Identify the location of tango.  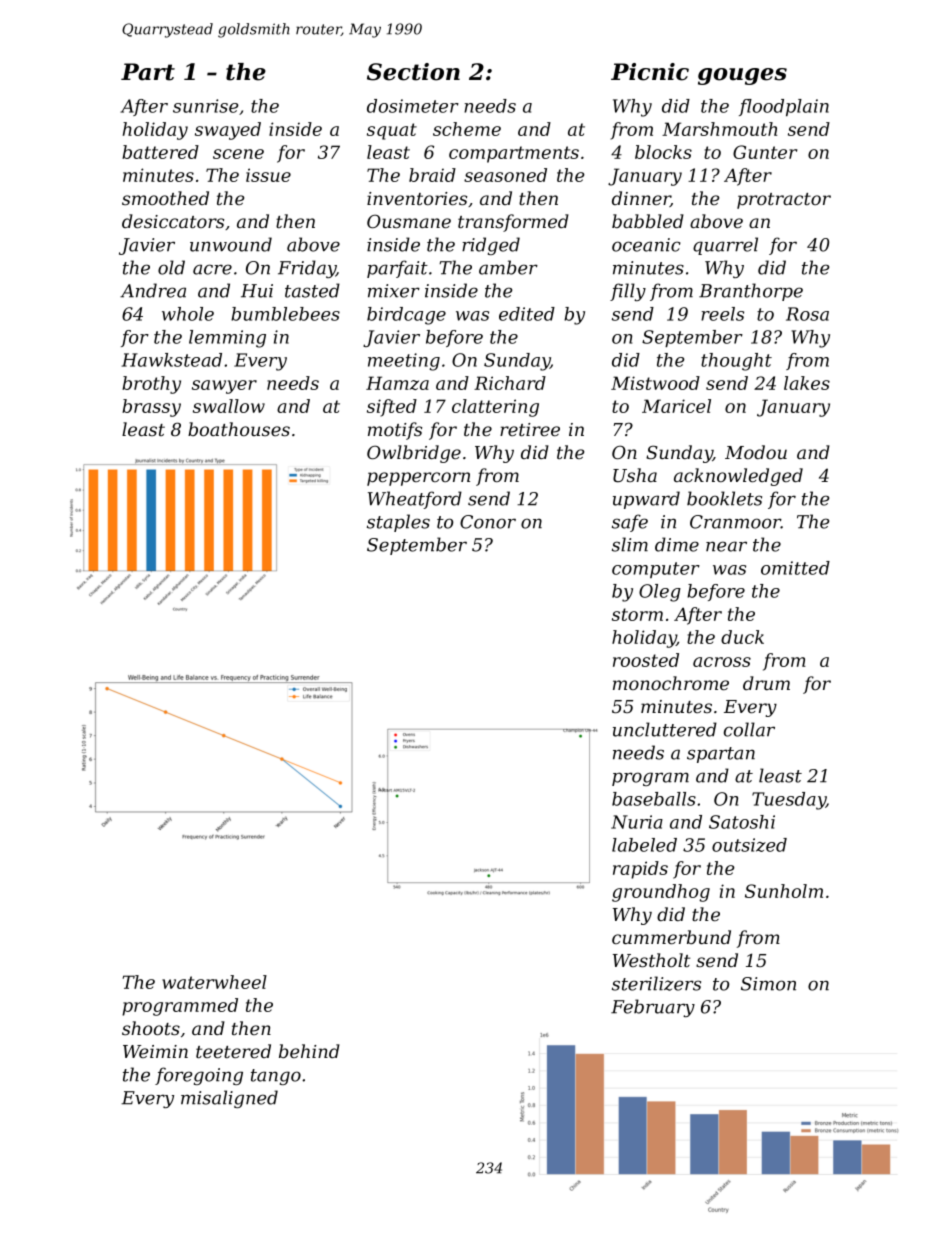
(276, 1077).
